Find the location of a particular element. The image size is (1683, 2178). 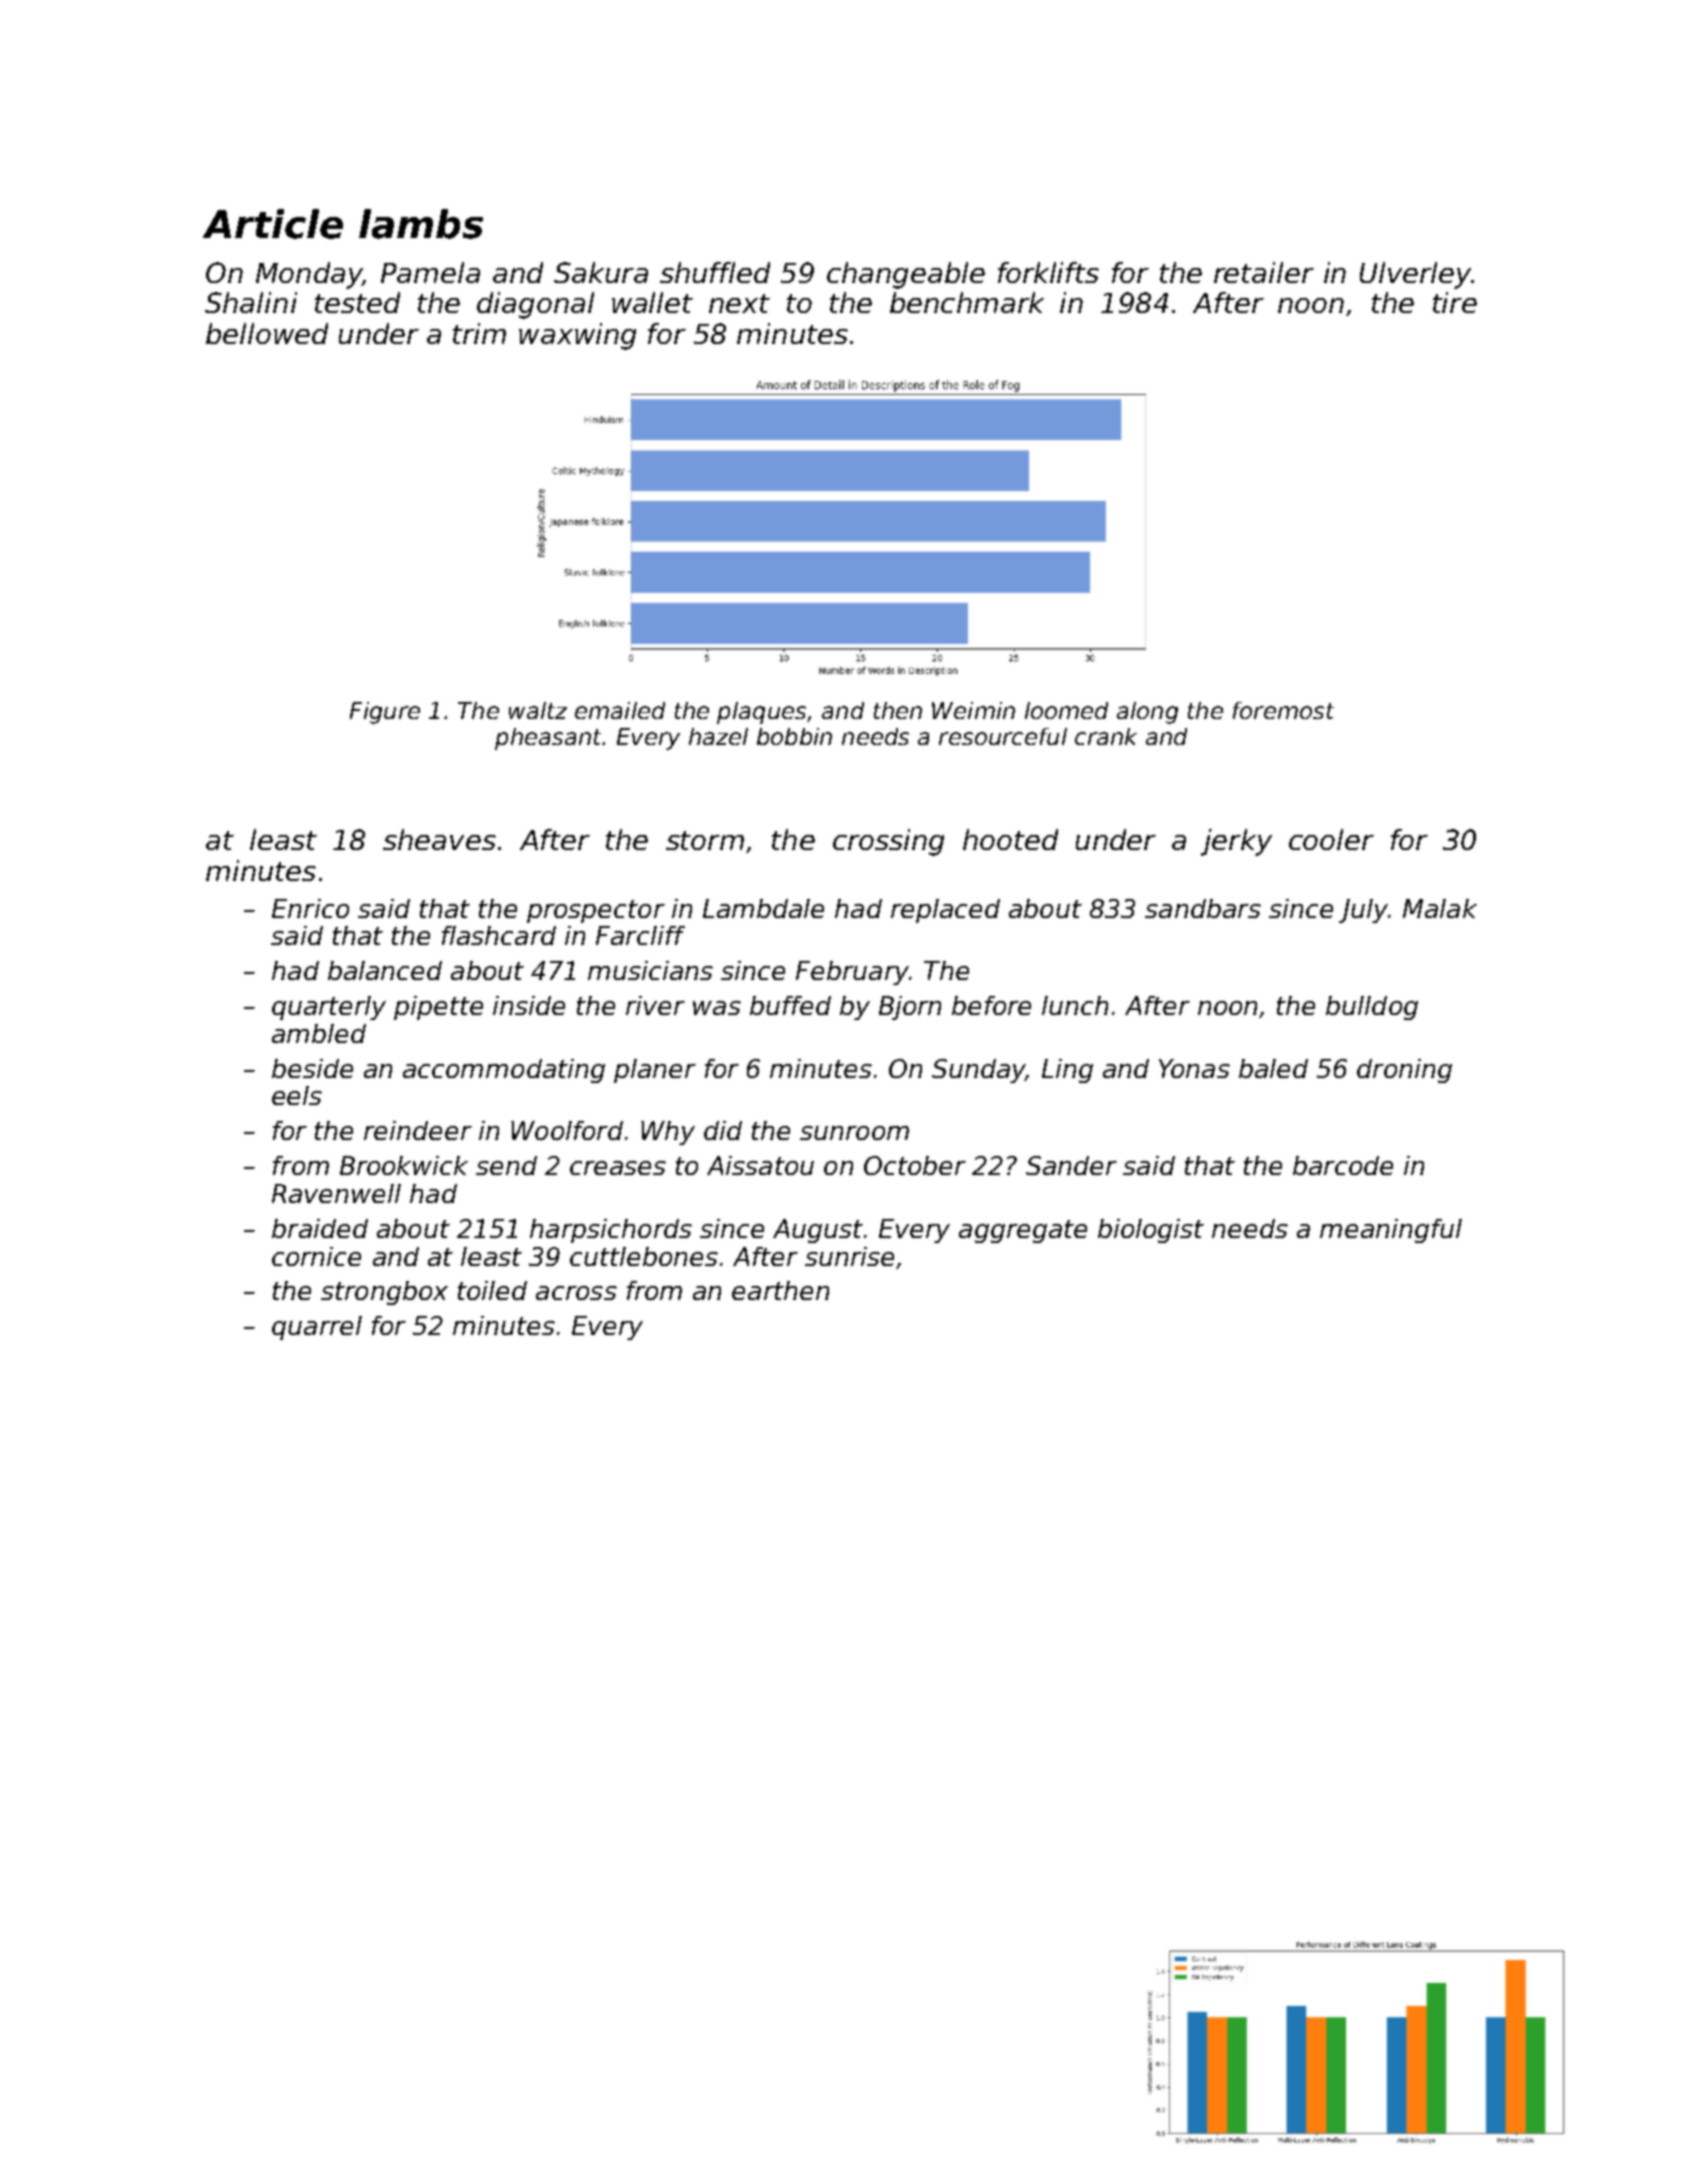

retailer is located at coordinates (1264, 272).
